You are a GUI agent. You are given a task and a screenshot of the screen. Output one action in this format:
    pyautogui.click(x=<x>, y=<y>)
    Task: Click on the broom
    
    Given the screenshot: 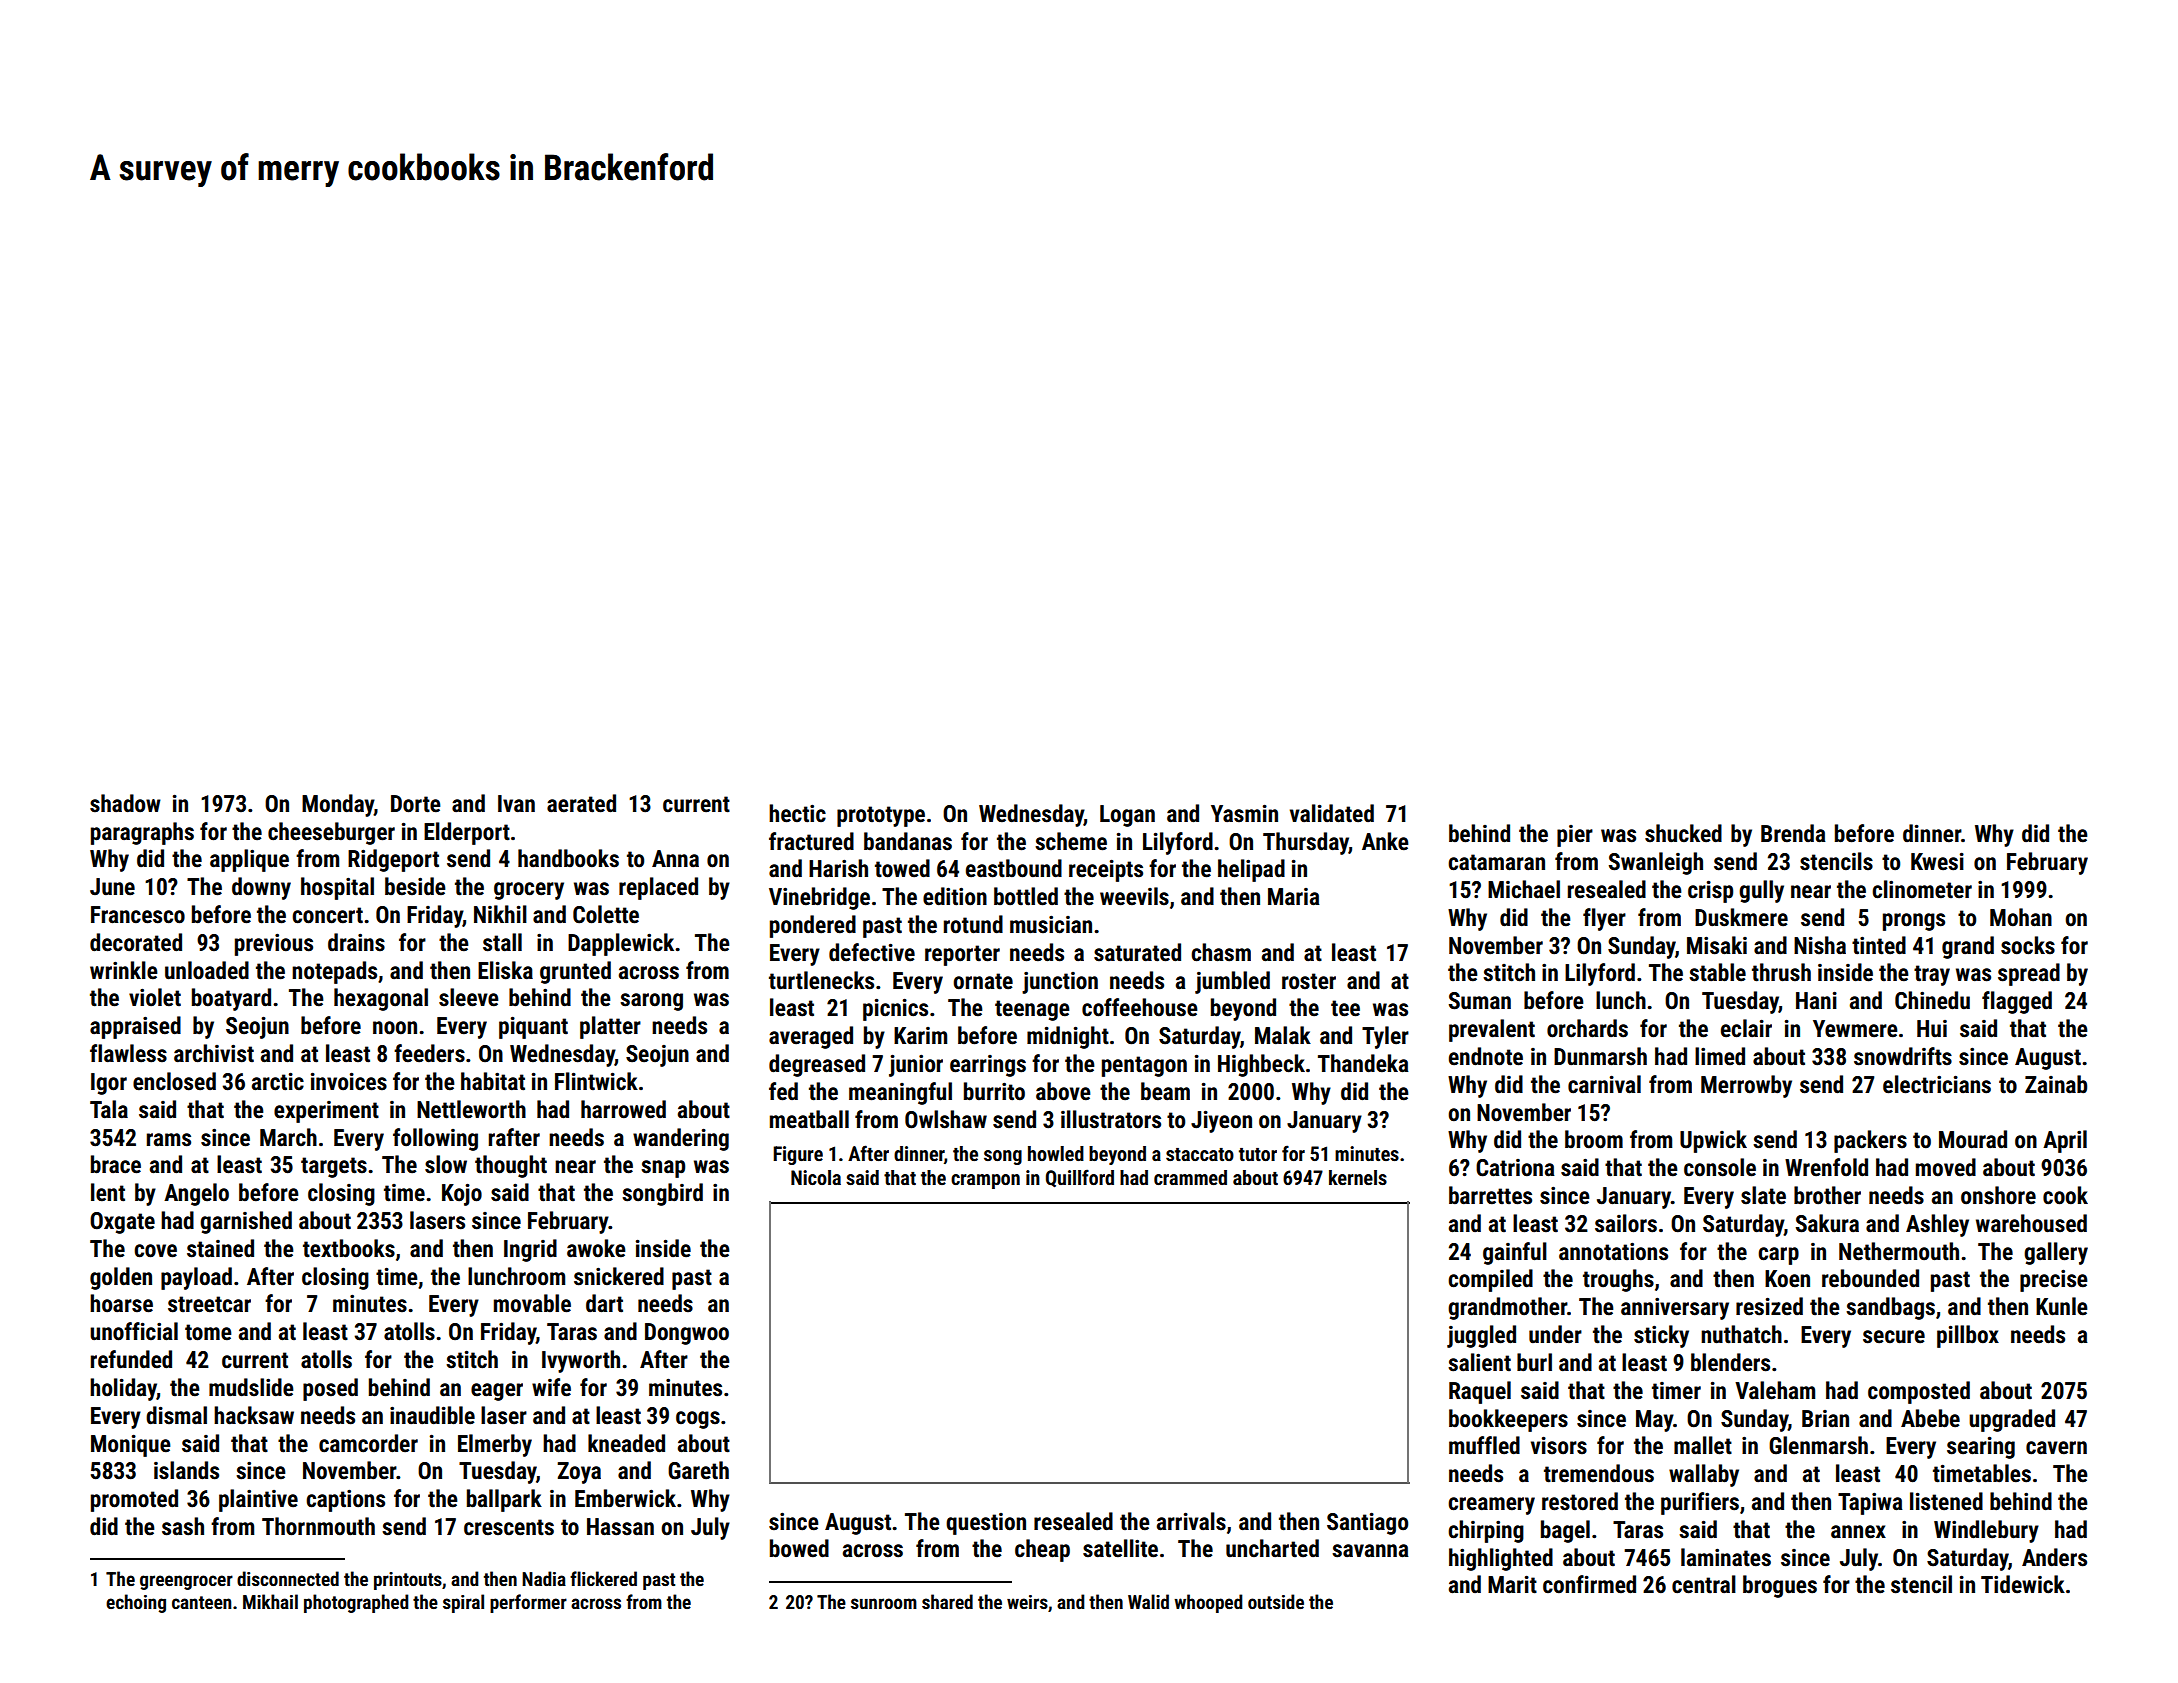 What is the action you would take?
    pyautogui.click(x=1594, y=1139)
